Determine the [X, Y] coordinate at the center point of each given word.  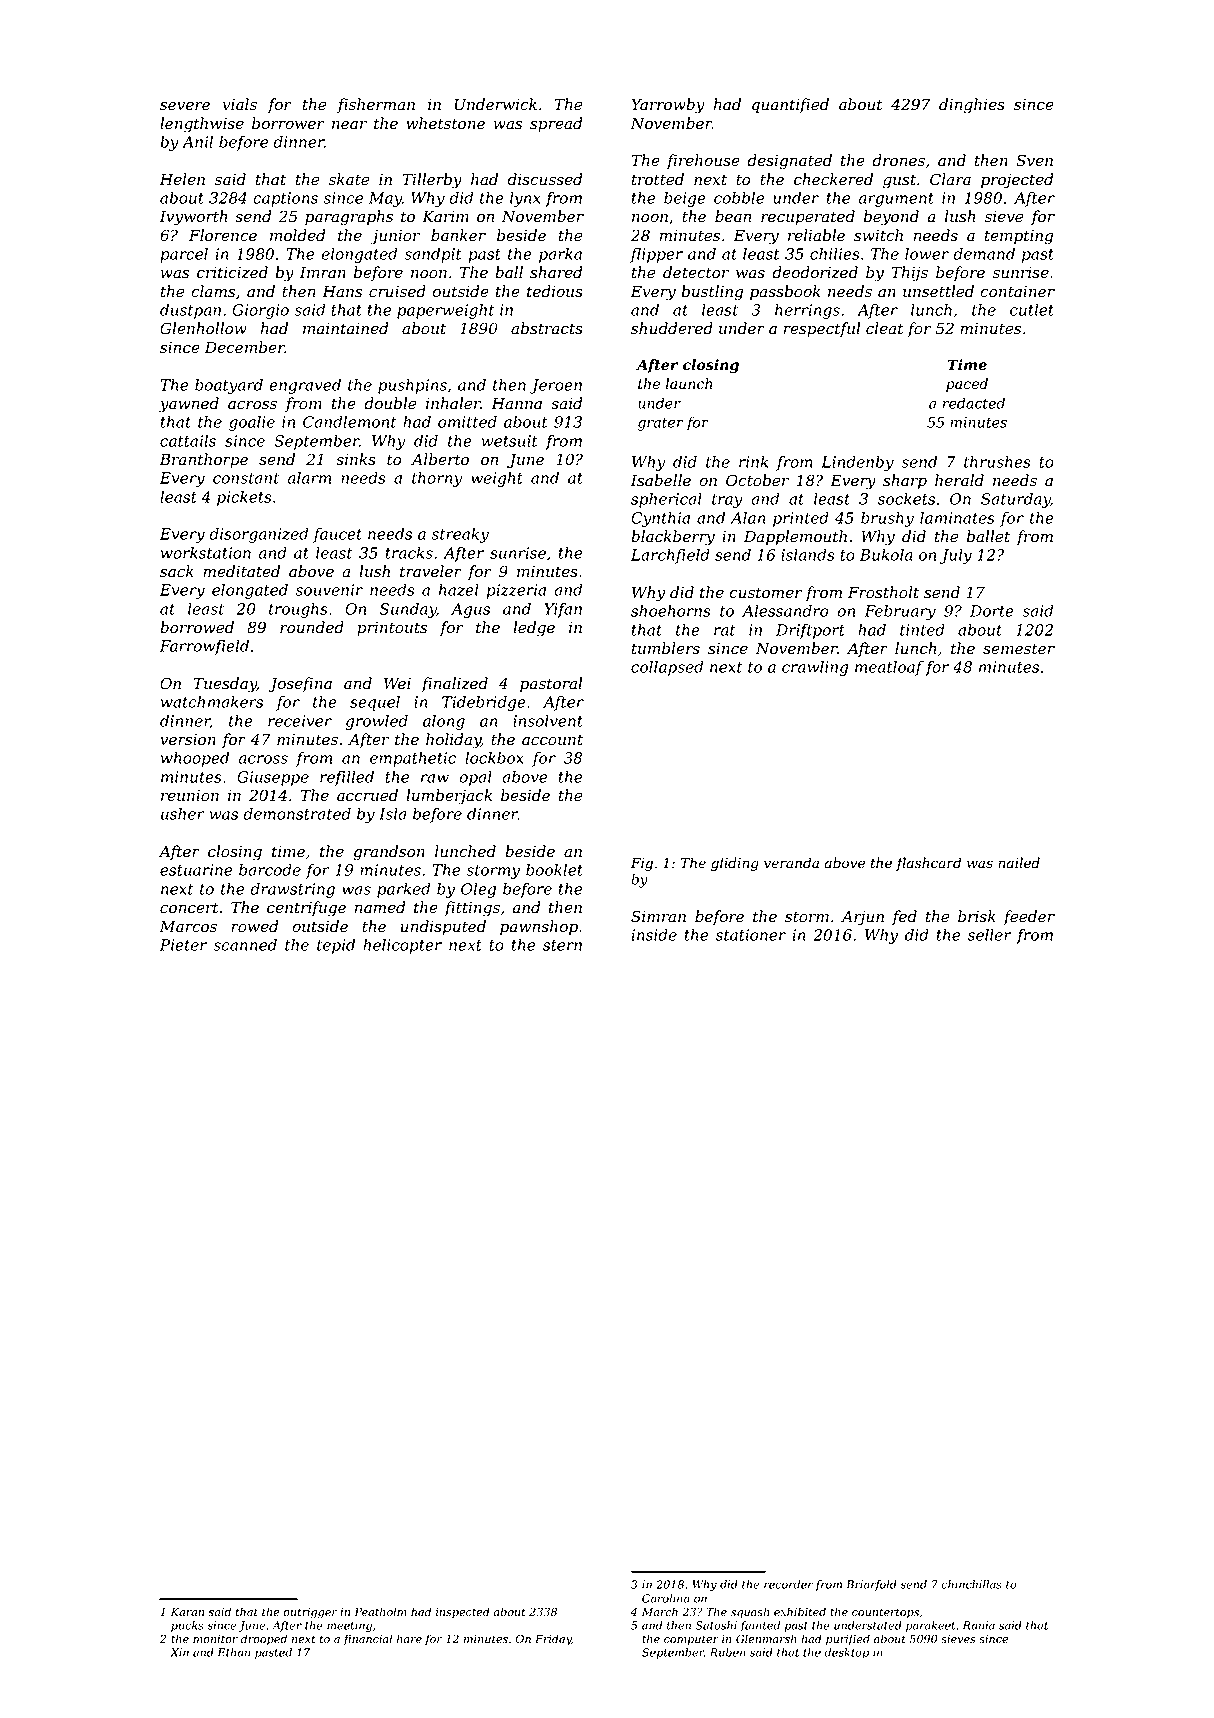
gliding [735, 864]
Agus [470, 610]
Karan [187, 1612]
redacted [974, 403]
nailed [1019, 863]
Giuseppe [273, 778]
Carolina [666, 1598]
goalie [252, 423]
